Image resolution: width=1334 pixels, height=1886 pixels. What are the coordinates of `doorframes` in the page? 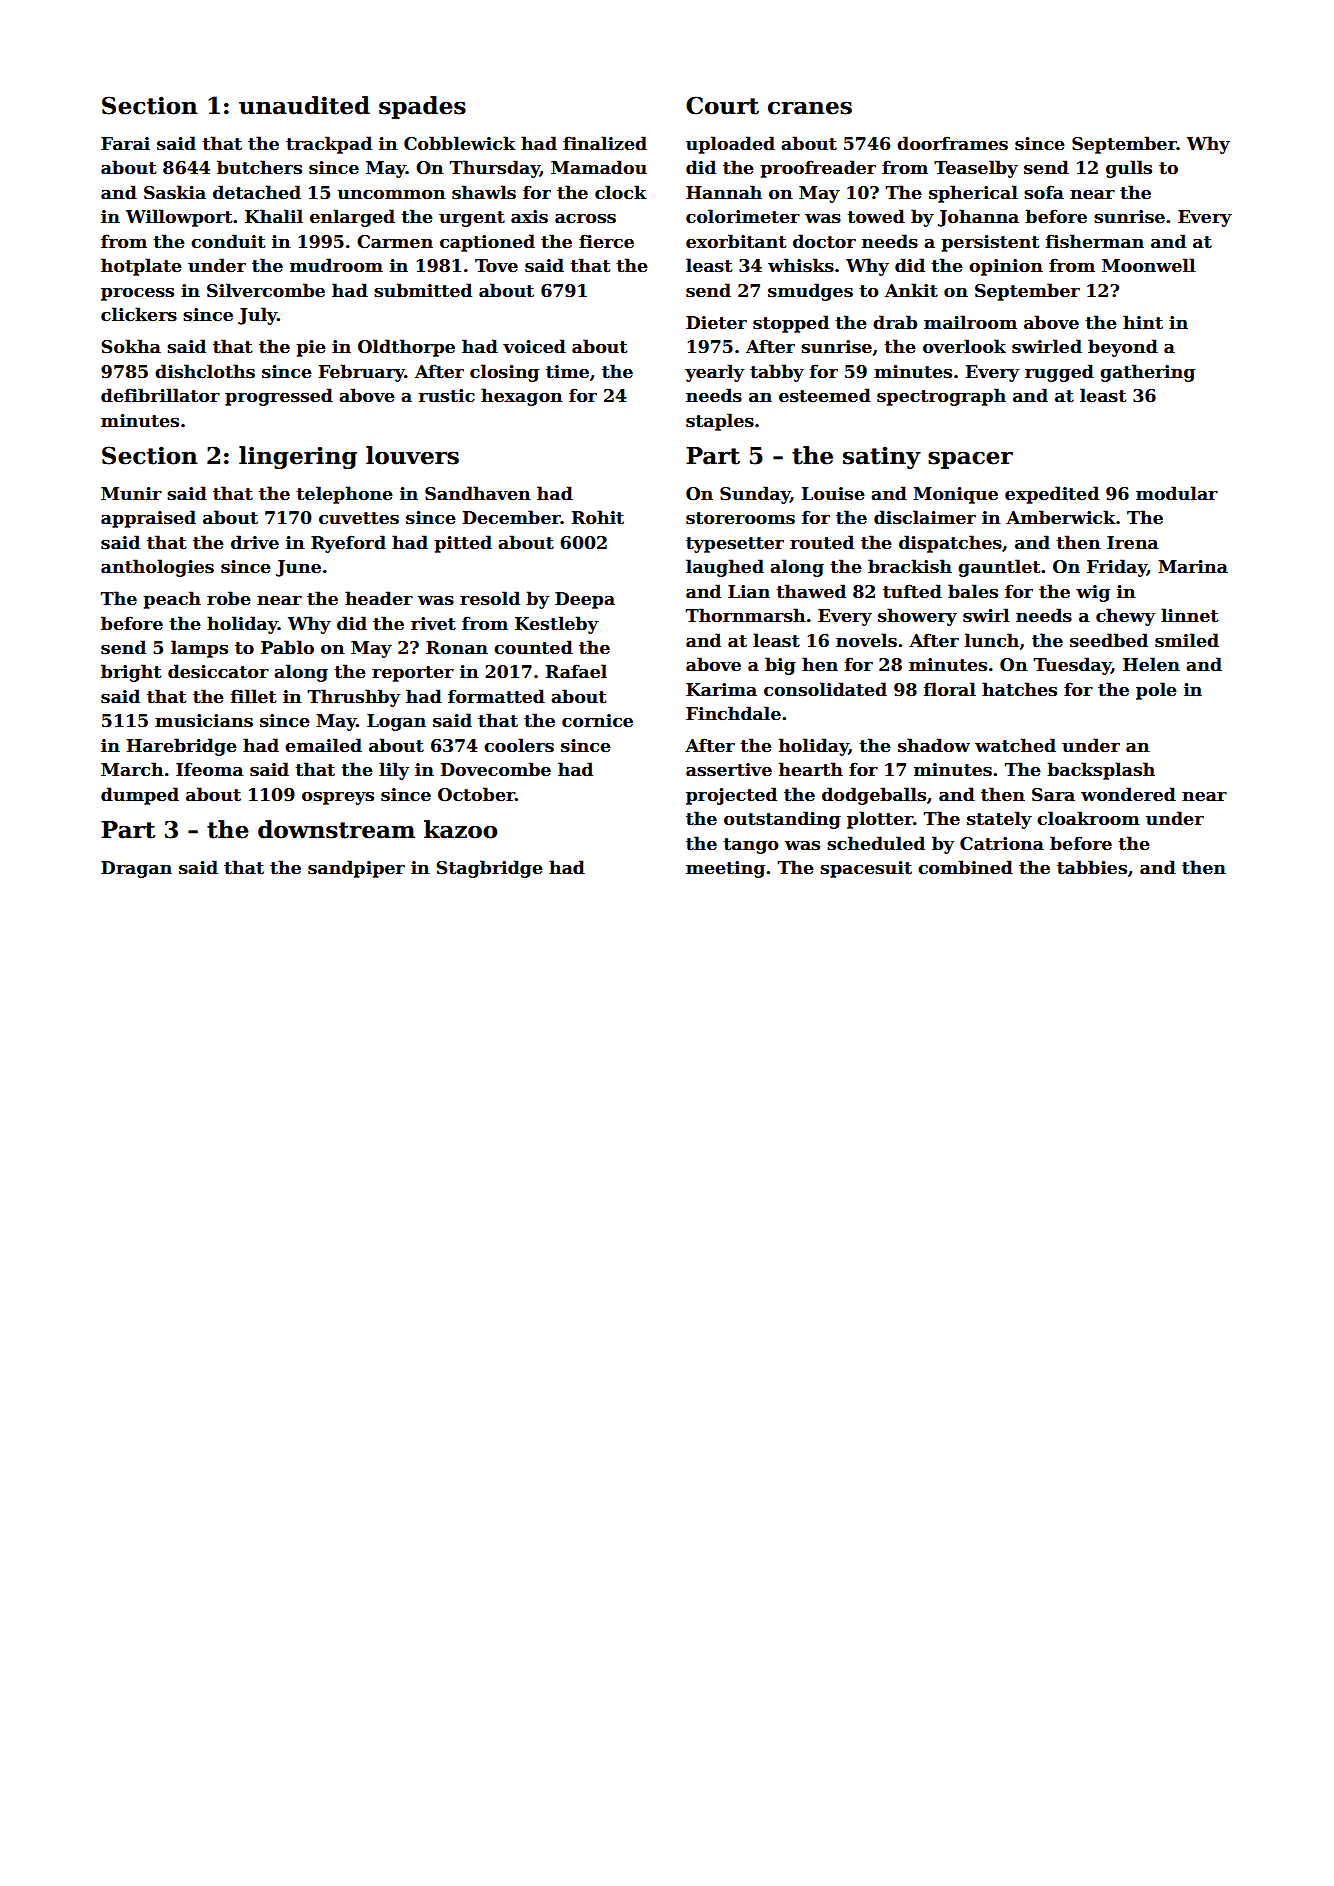 It's located at (952, 143).
